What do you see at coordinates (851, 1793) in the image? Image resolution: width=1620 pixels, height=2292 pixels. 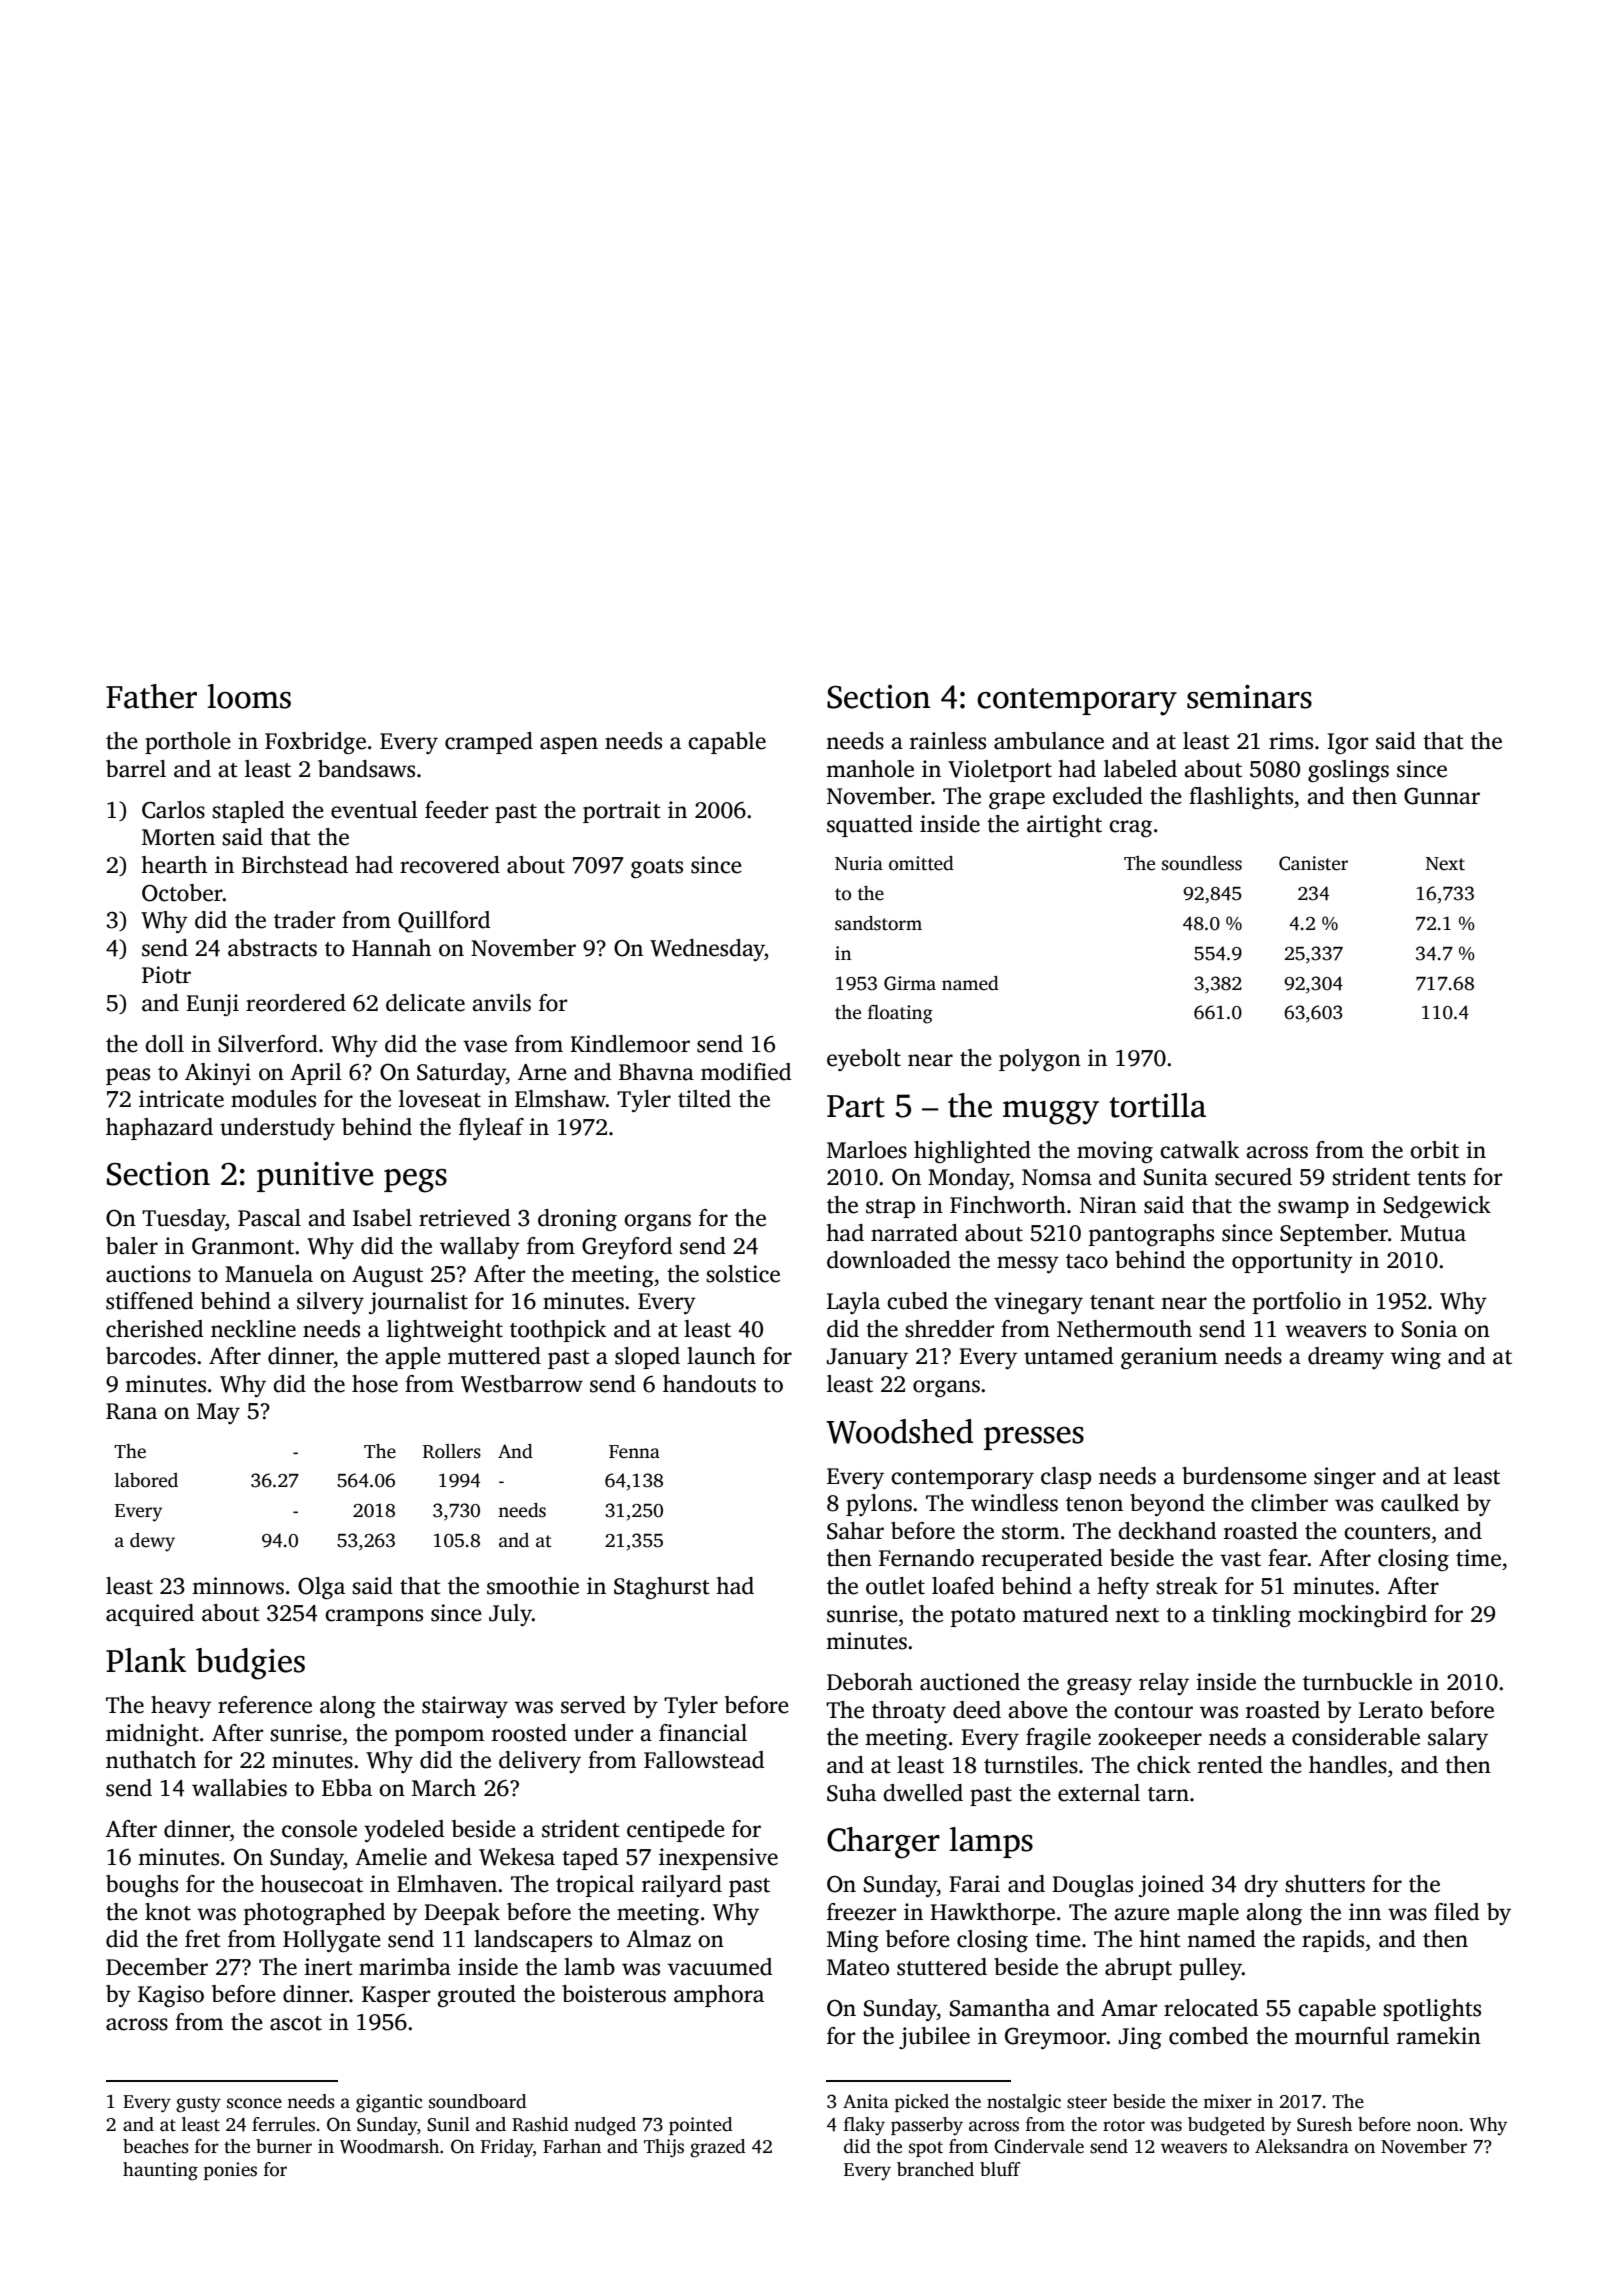 I see `Suha` at bounding box center [851, 1793].
